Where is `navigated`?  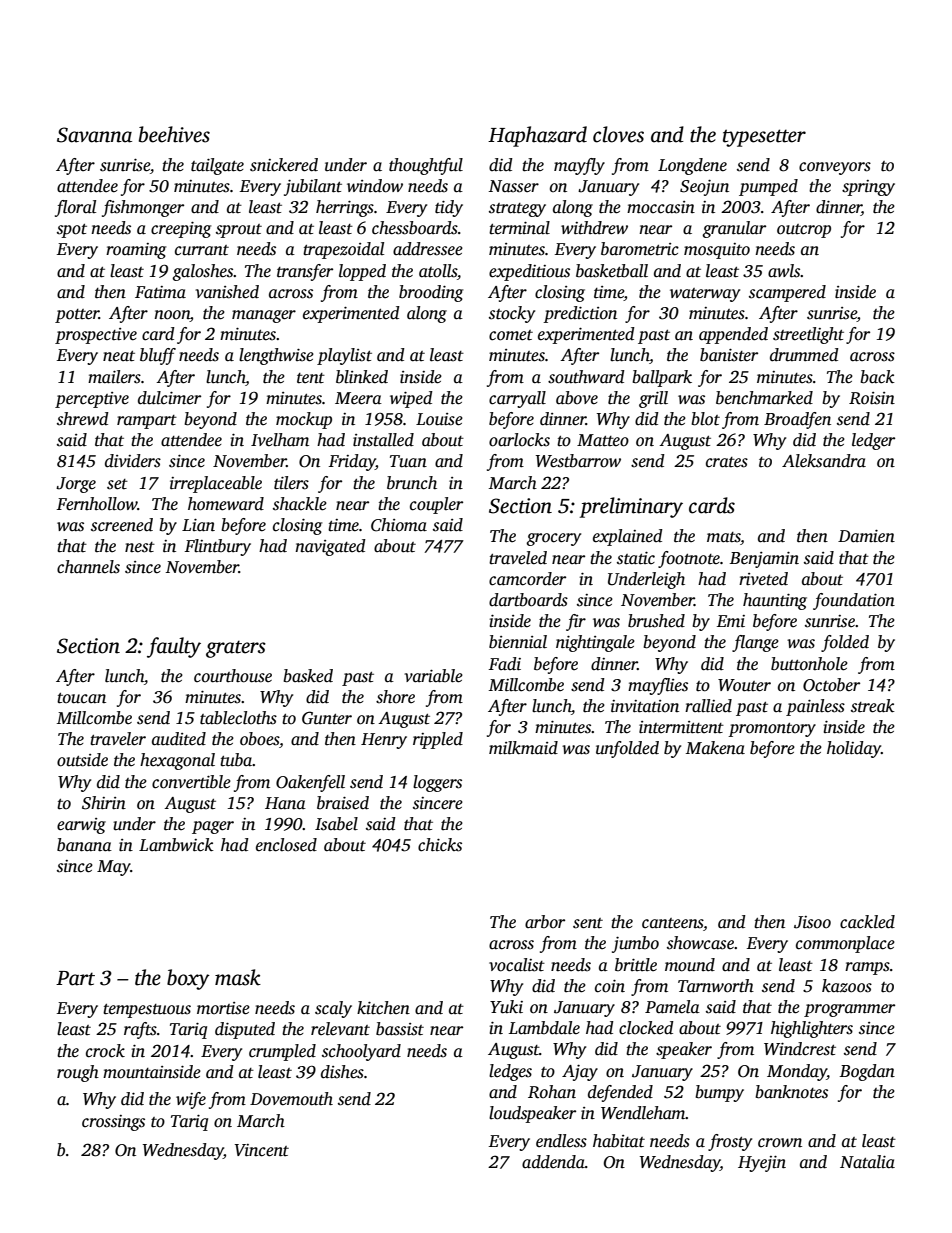
navigated is located at coordinates (330, 547).
